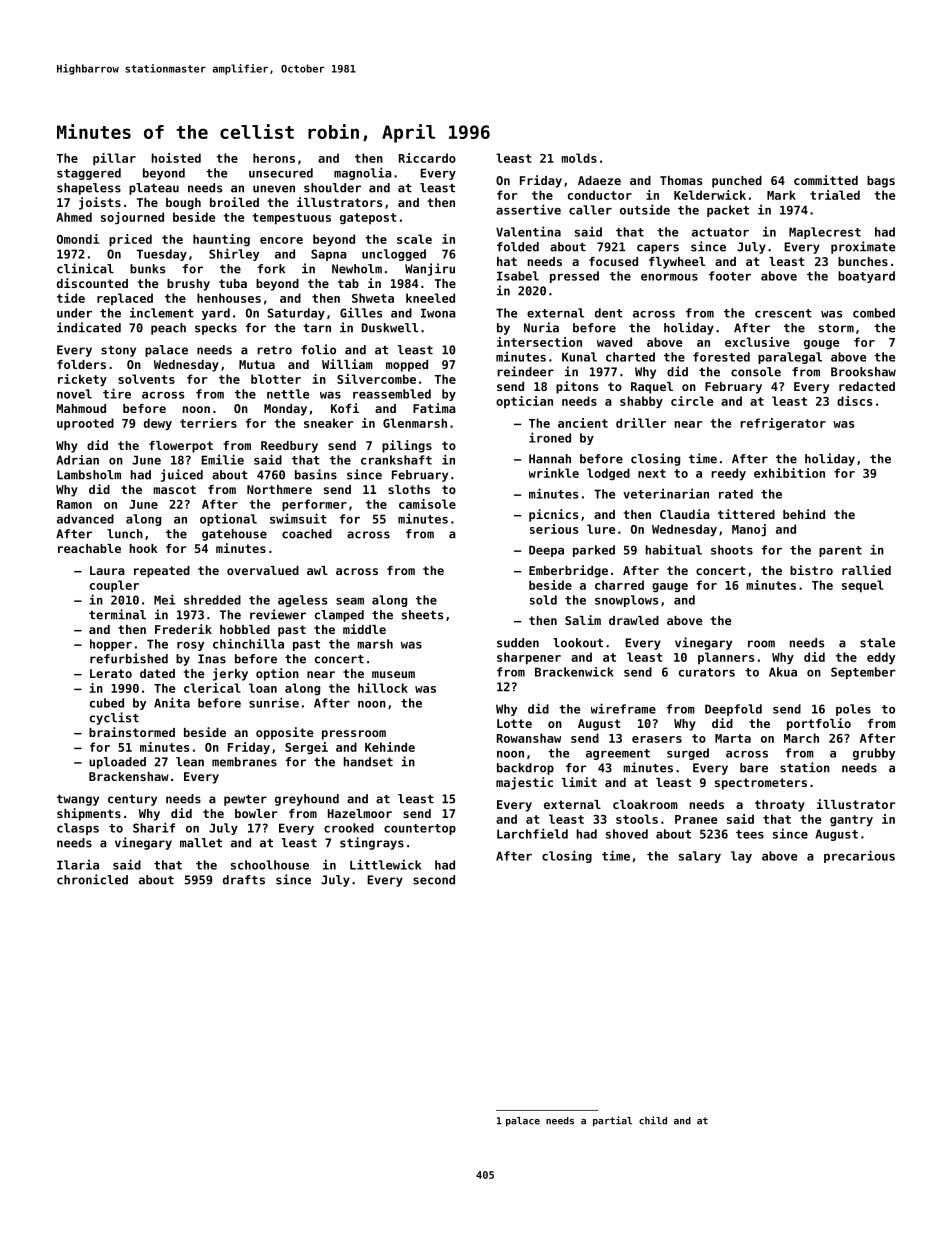  I want to click on Omondi, so click(78, 239).
